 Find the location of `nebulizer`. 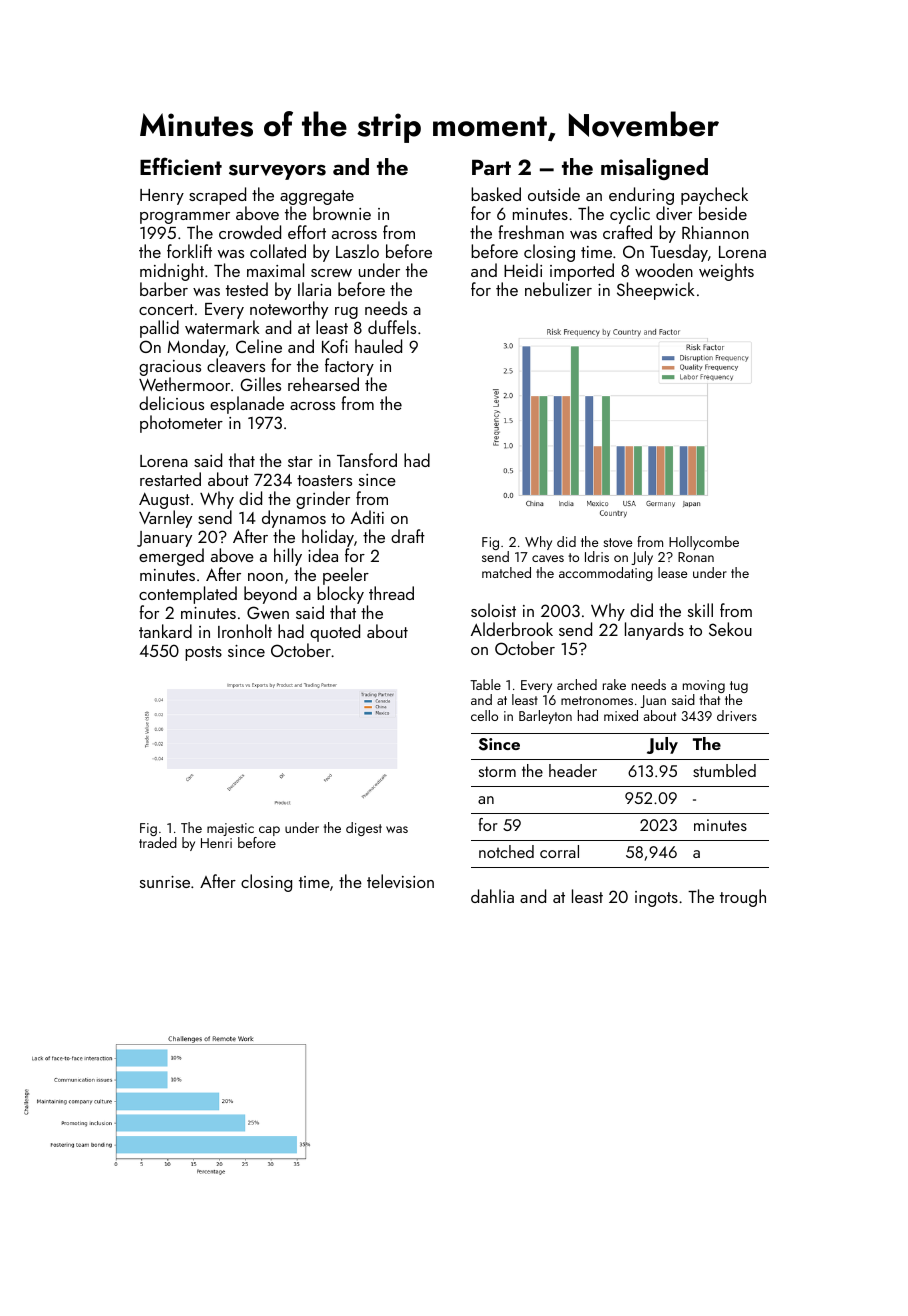

nebulizer is located at coordinates (558, 289).
